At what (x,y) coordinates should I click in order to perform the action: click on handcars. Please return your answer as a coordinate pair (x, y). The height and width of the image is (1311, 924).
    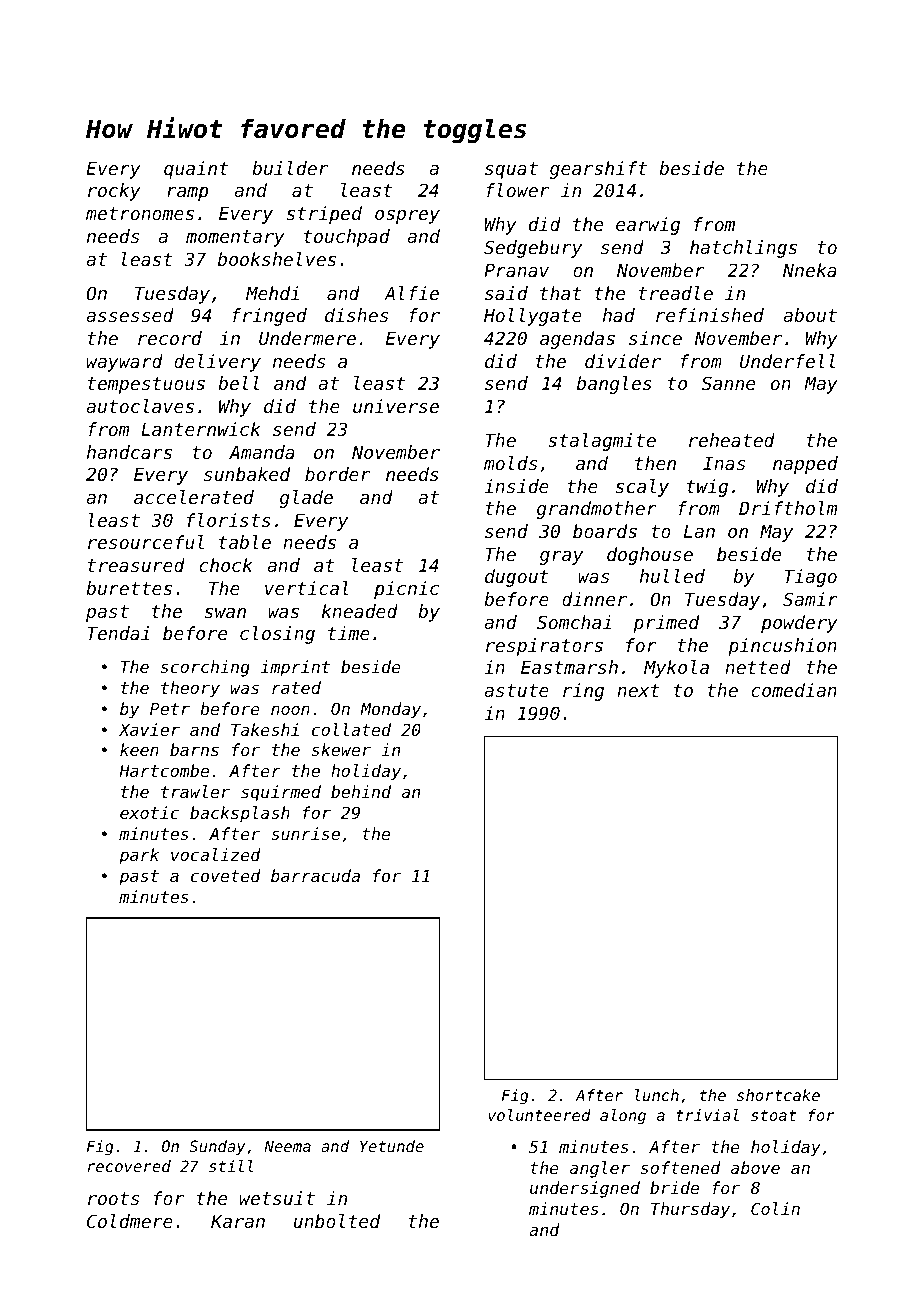
    Looking at the image, I should click on (129, 452).
